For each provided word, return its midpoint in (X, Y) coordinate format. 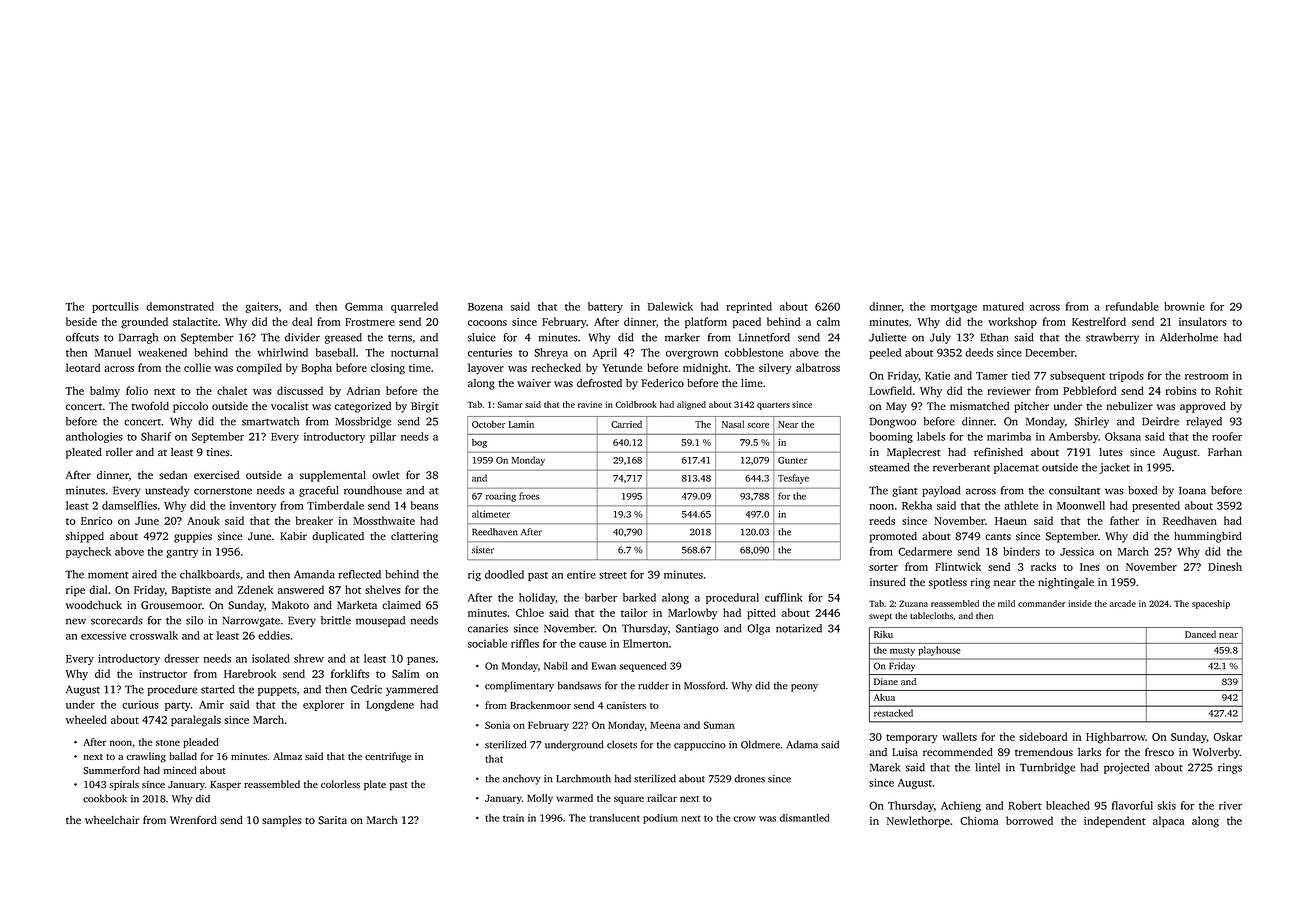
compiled (259, 369)
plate (375, 785)
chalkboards (210, 574)
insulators (1203, 321)
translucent (614, 818)
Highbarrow (1116, 738)
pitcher (1031, 407)
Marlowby (693, 614)
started (218, 689)
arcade (1122, 603)
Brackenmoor (540, 705)
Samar (510, 404)
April (605, 353)
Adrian (363, 390)
